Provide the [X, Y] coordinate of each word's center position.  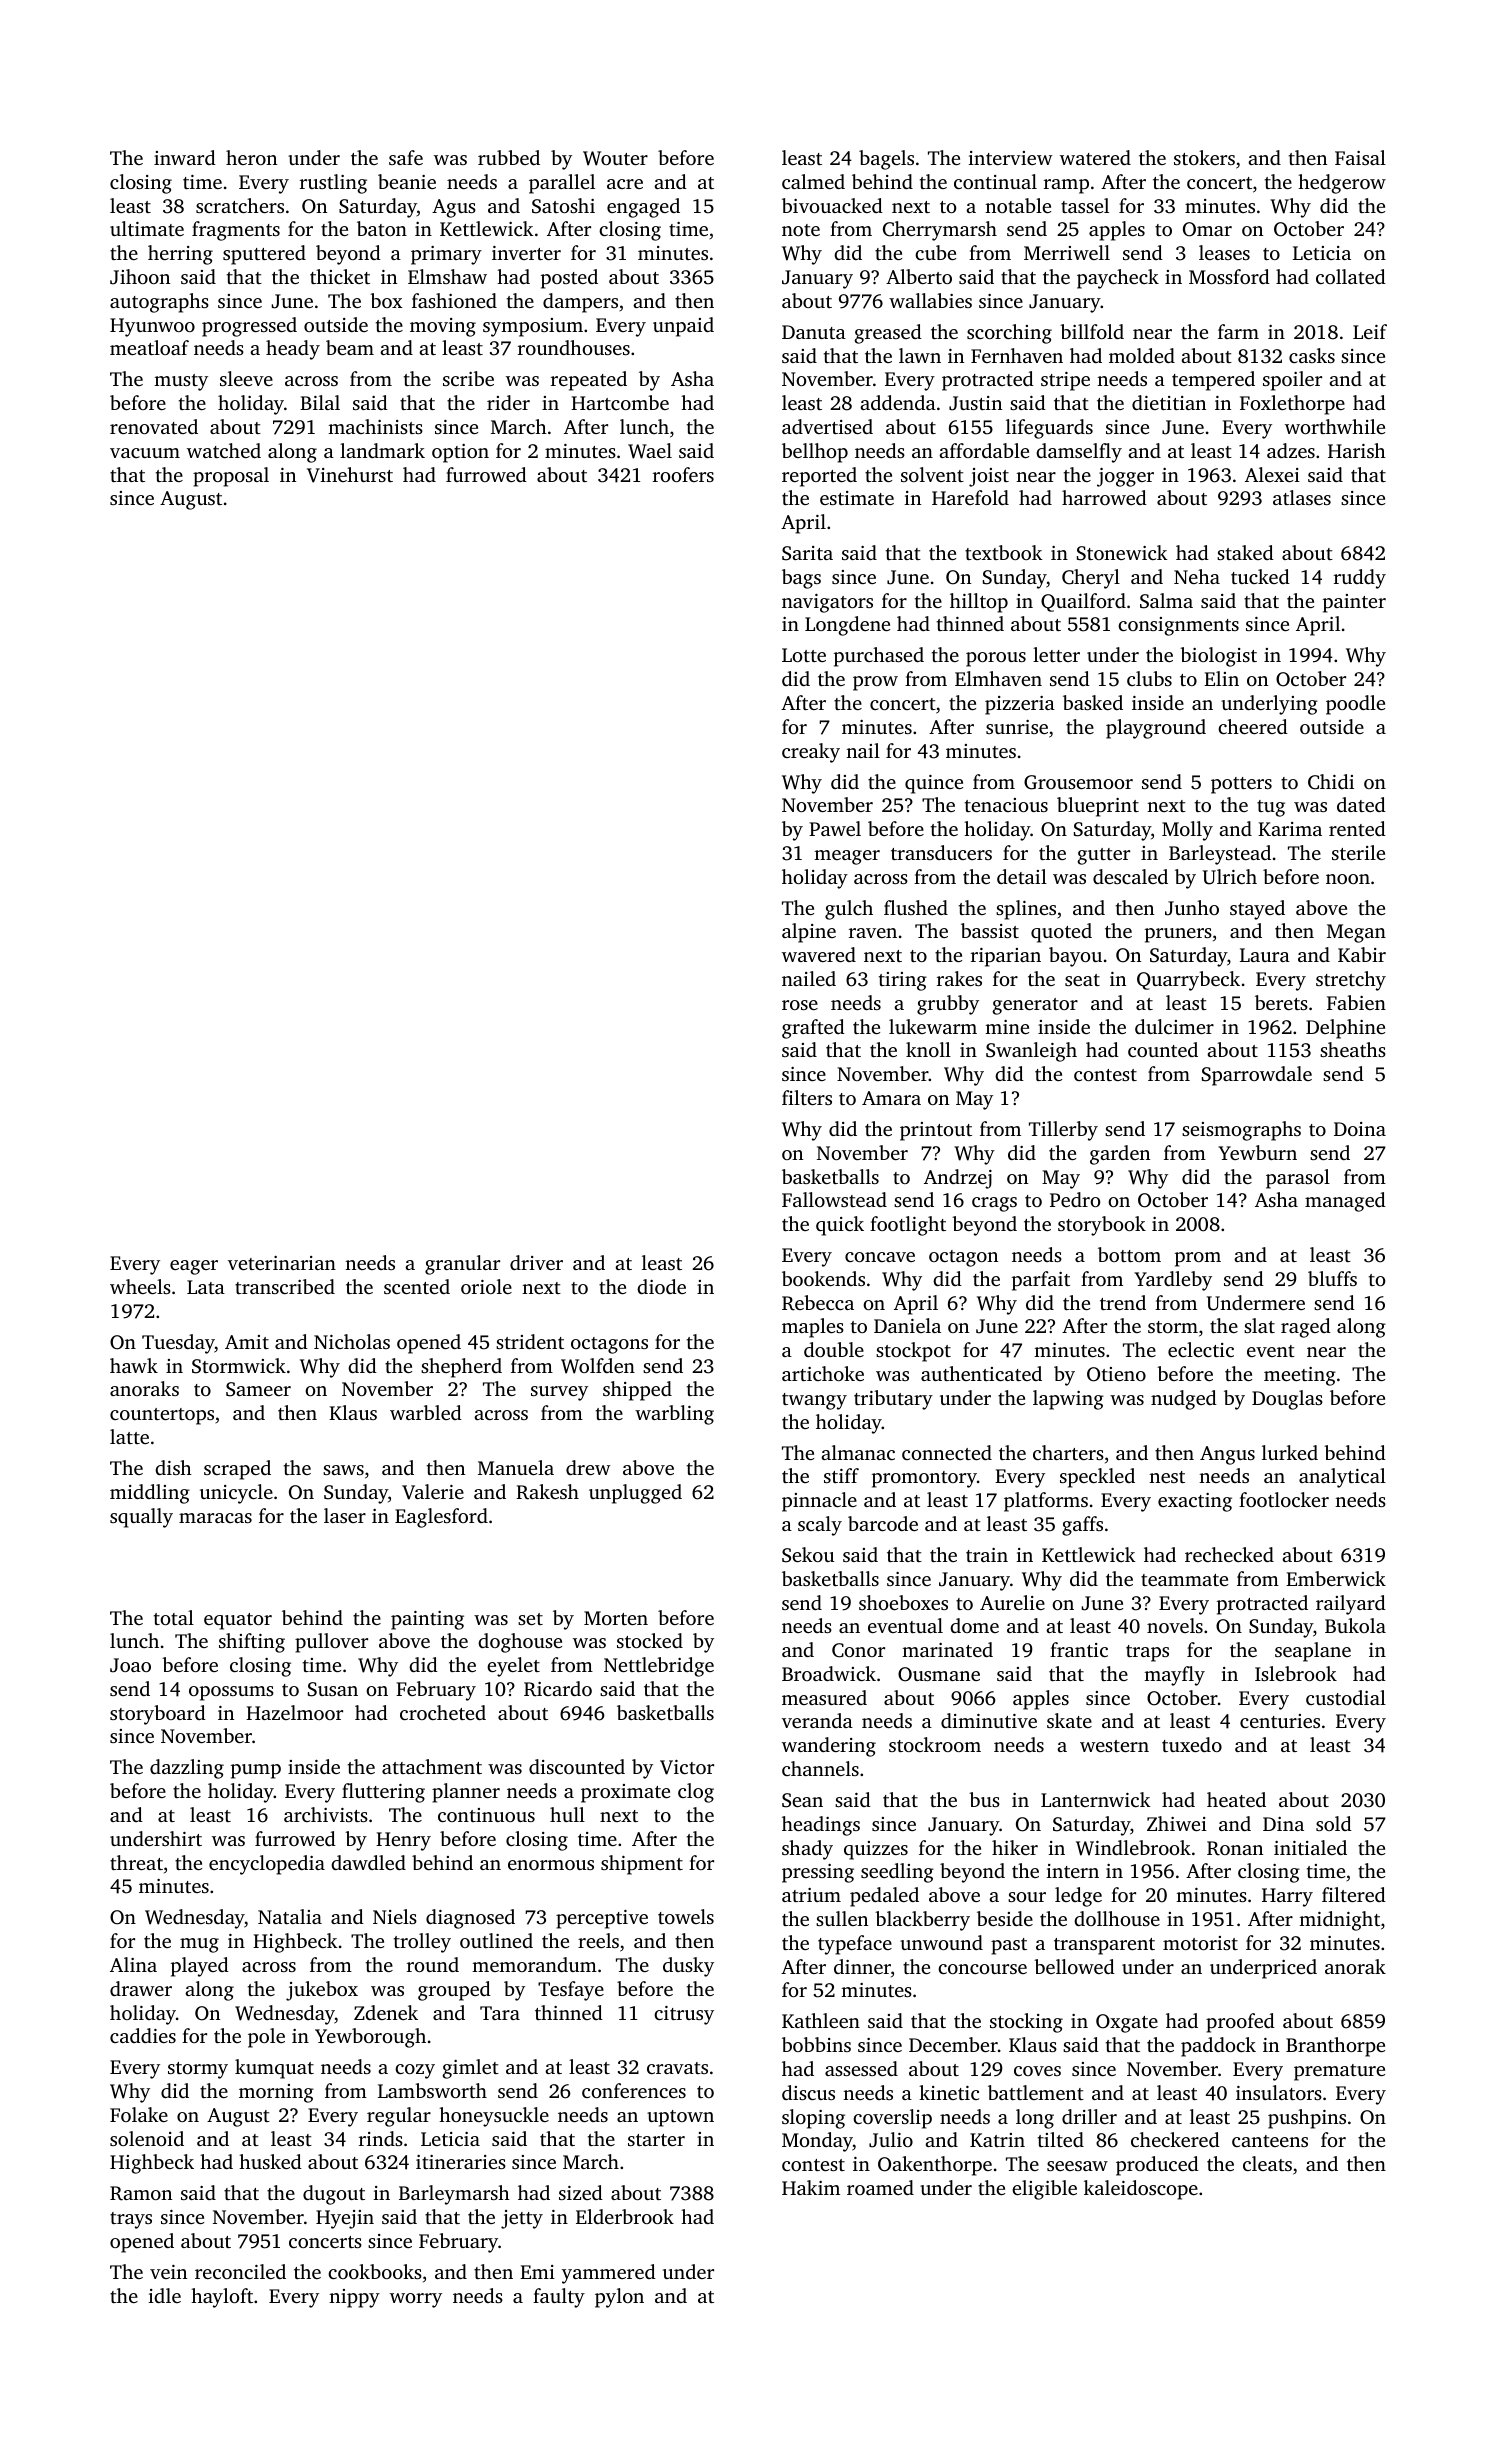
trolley [422, 1943]
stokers [1204, 157]
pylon [619, 2298]
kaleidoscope [1141, 2190]
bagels [886, 160]
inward [185, 157]
